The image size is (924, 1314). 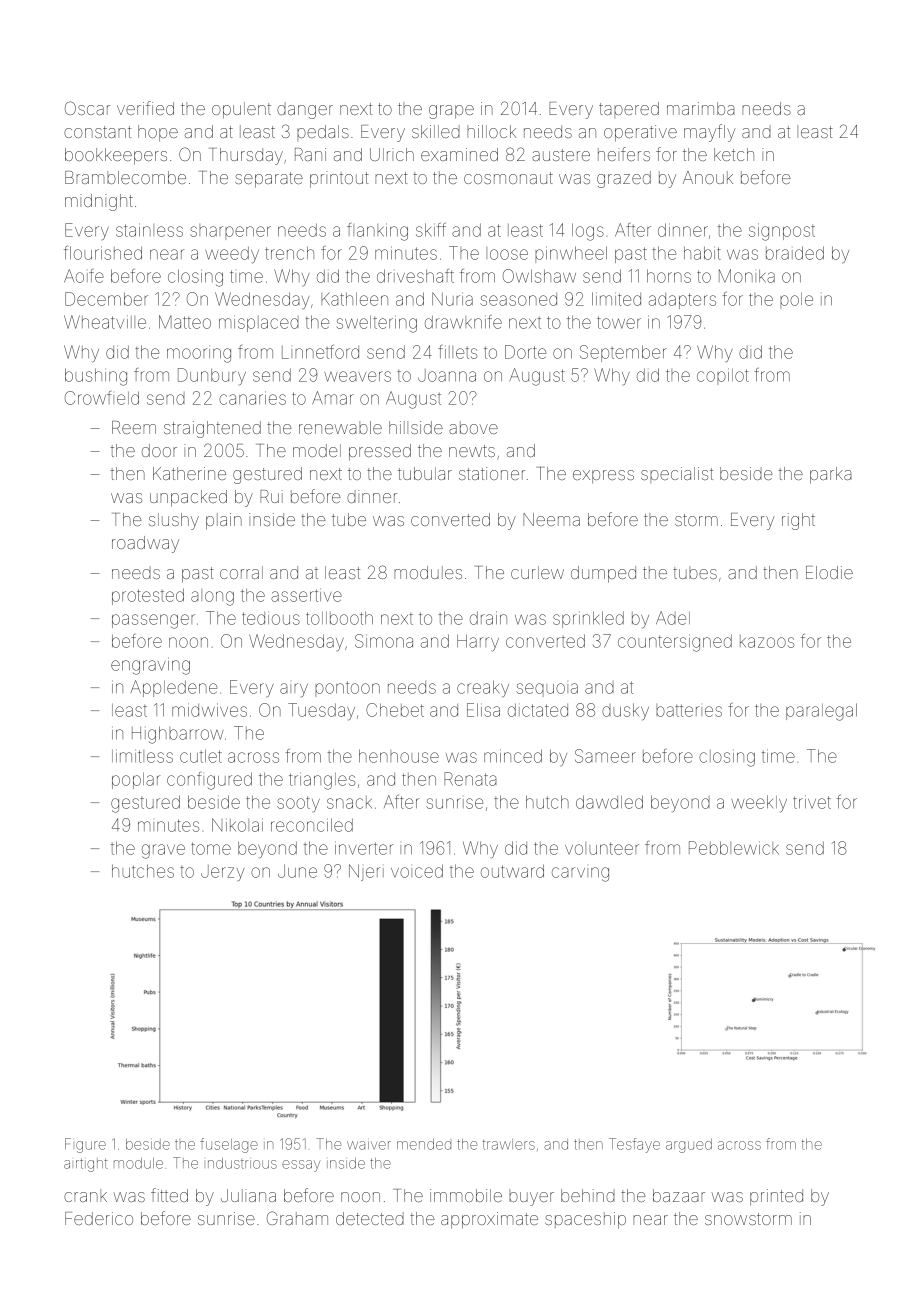 What do you see at coordinates (682, 301) in the screenshot?
I see `adapters` at bounding box center [682, 301].
